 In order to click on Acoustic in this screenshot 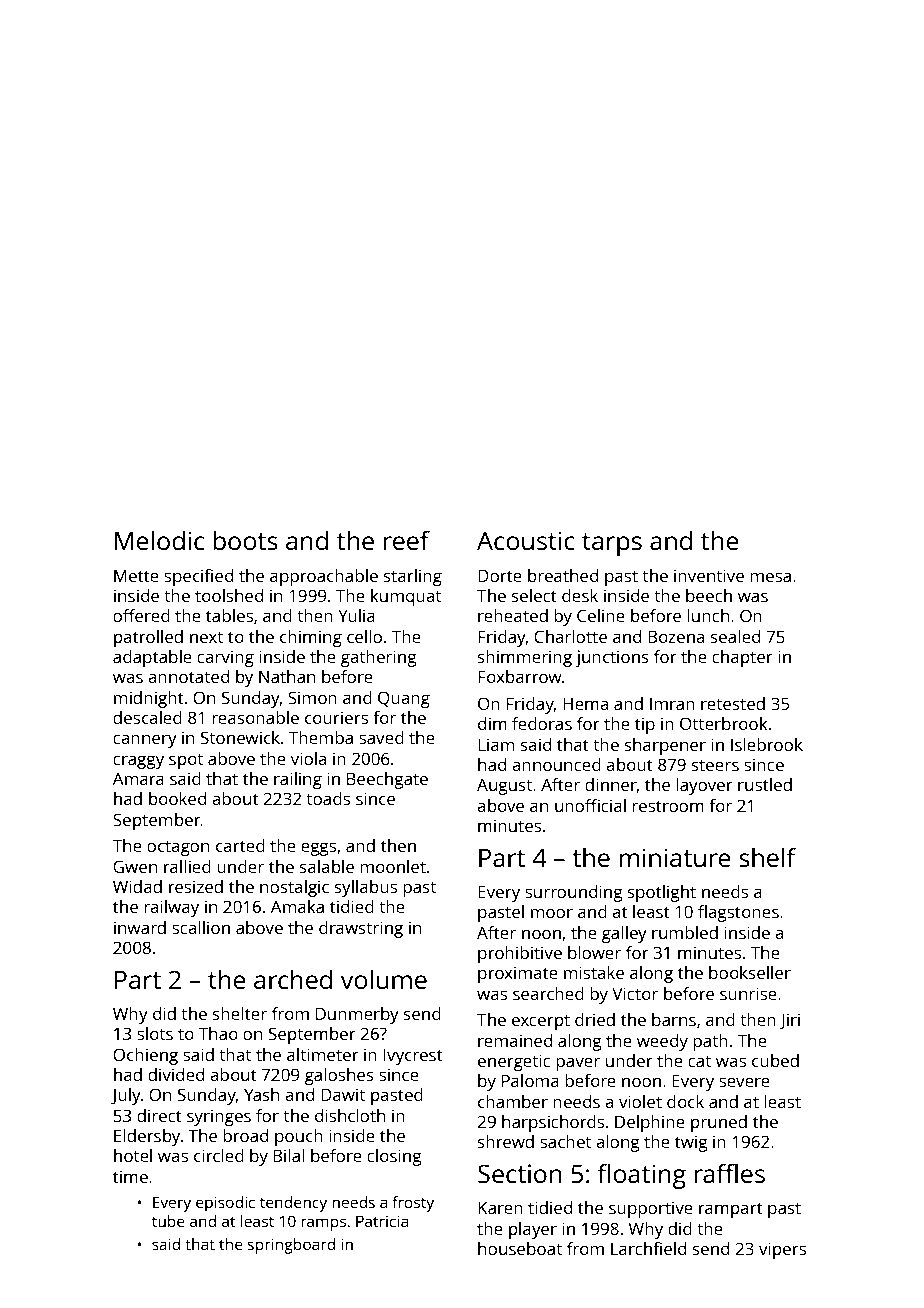, I will do `click(526, 540)`.
